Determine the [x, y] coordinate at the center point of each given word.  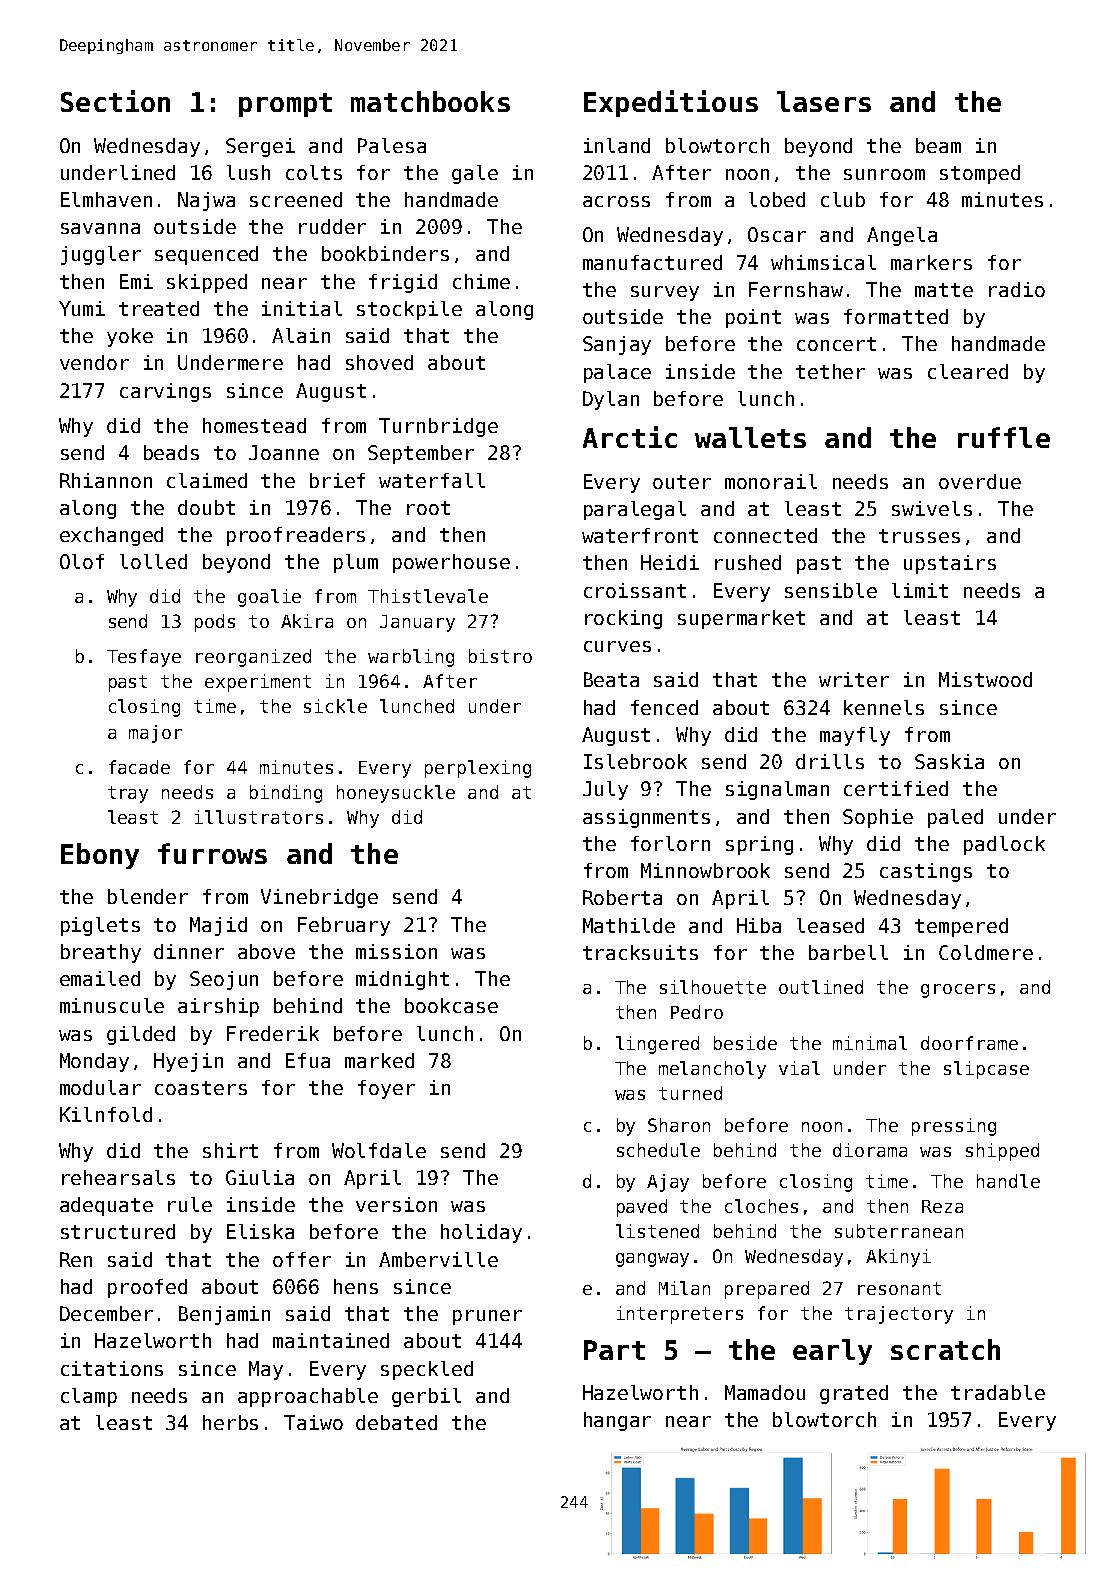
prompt [285, 105]
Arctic [630, 437]
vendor [94, 362]
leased [830, 925]
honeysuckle [396, 794]
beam [938, 145]
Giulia [260, 1177]
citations [112, 1368]
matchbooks [430, 101]
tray [128, 794]
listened [657, 1231]
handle [1008, 1181]
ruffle [1004, 437]
